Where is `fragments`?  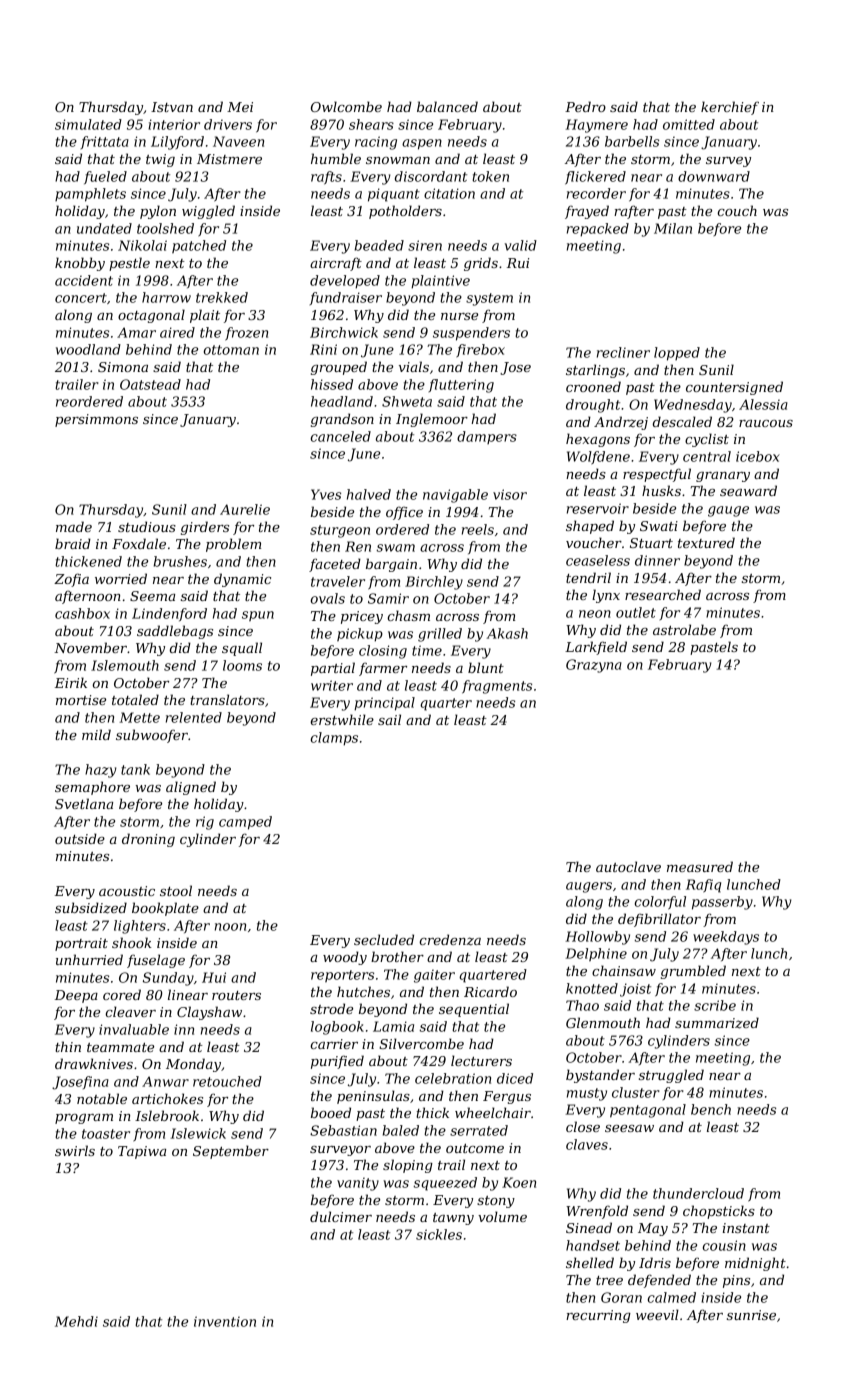
fragments is located at coordinates (497, 687).
